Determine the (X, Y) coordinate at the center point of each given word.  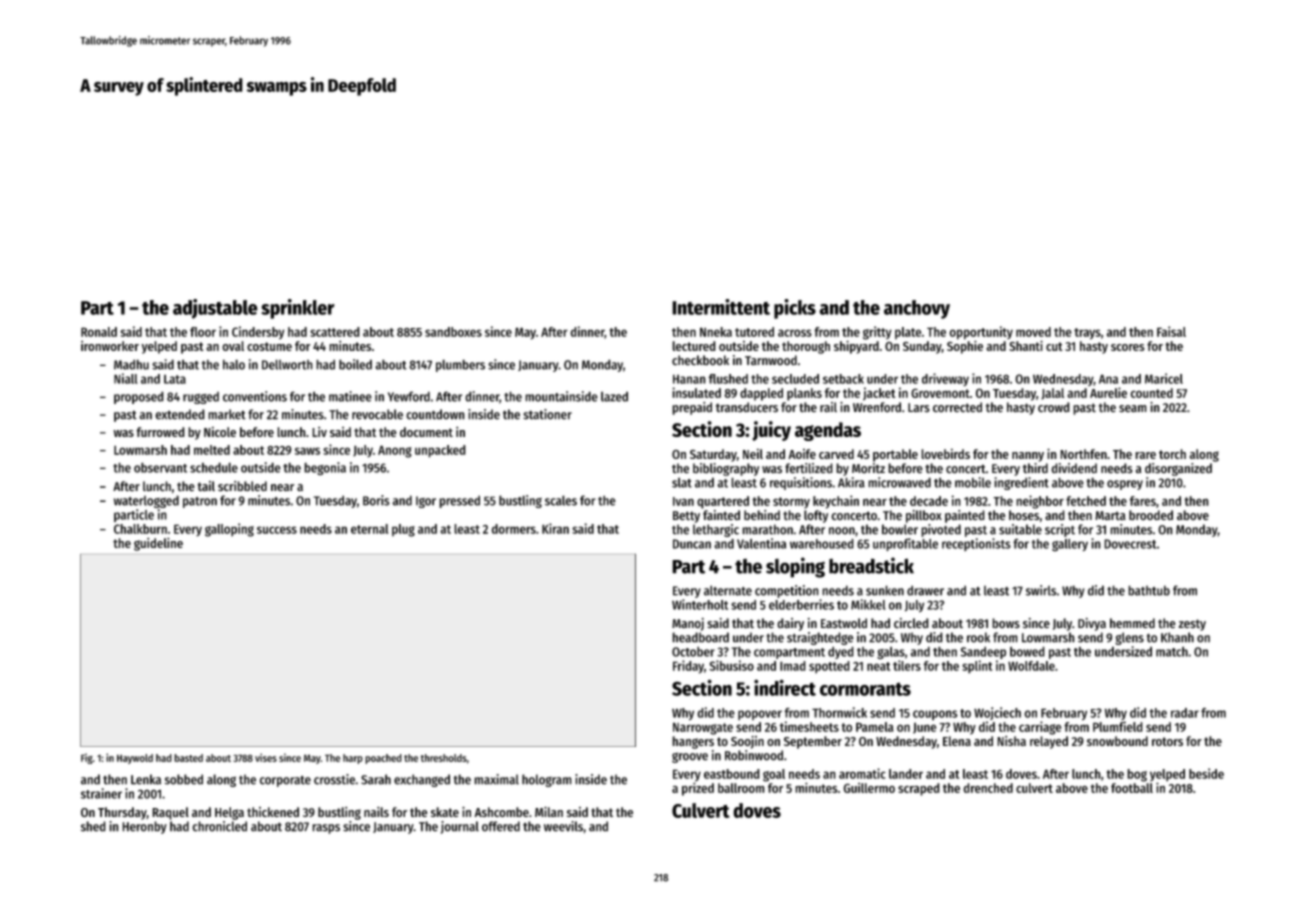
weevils (563, 826)
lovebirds (945, 454)
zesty (1192, 625)
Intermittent (721, 307)
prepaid (692, 408)
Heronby (144, 827)
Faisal (1171, 331)
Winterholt (700, 604)
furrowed (160, 432)
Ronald (99, 332)
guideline (158, 544)
